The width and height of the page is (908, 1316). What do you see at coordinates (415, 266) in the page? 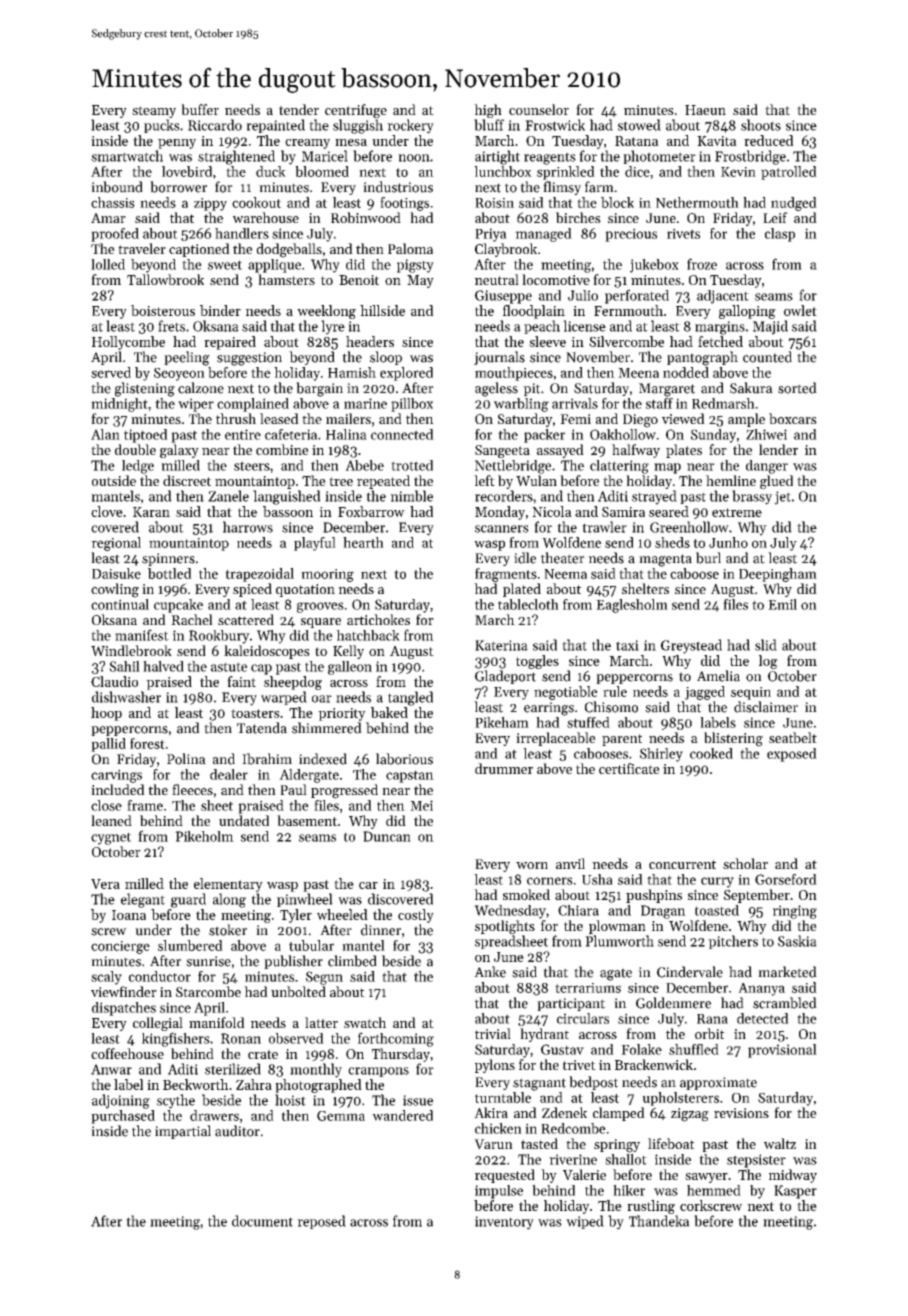
I see `pigsty` at bounding box center [415, 266].
